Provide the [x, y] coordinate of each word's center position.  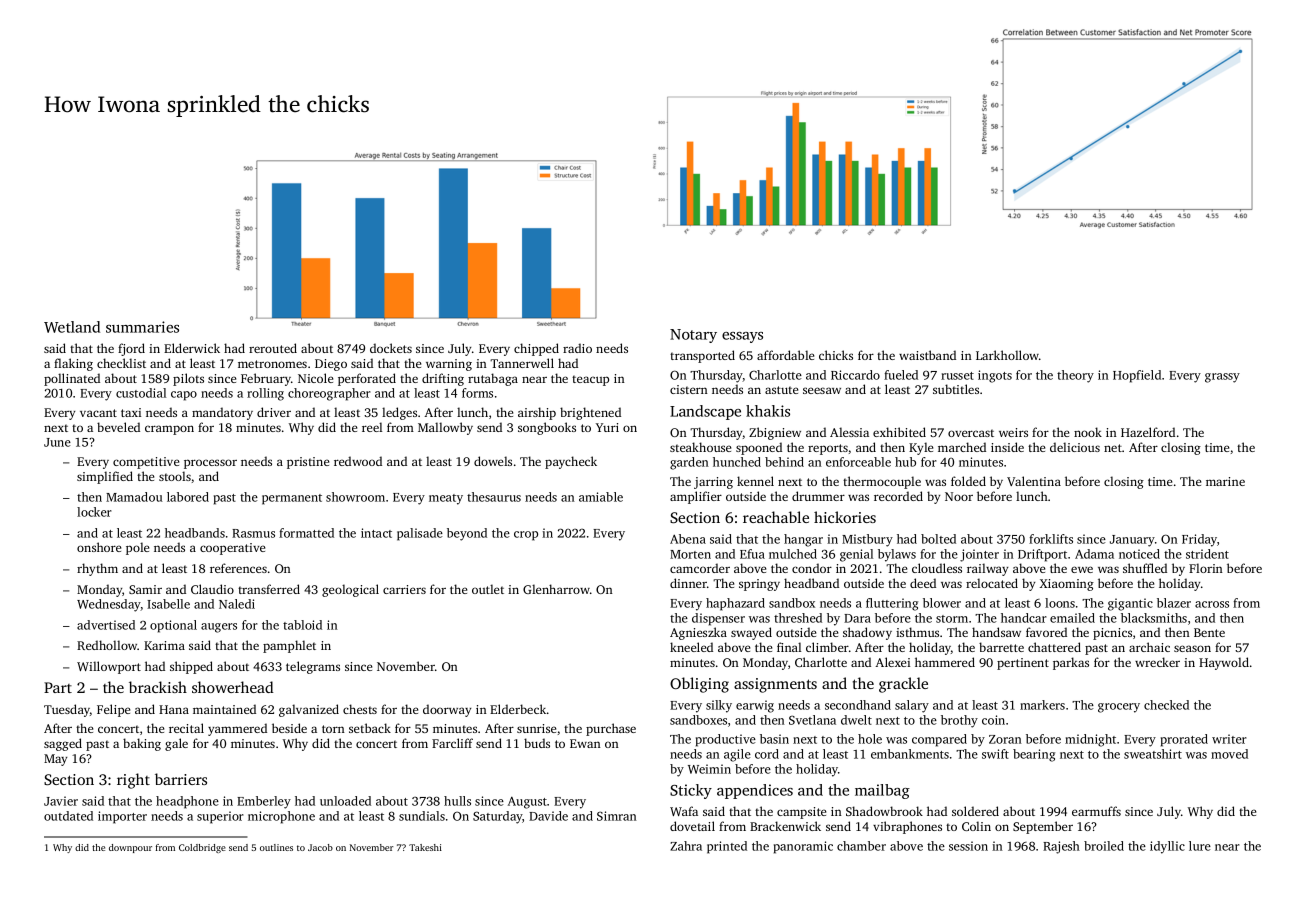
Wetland [72, 327]
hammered [945, 662]
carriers [404, 589]
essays [742, 337]
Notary [693, 336]
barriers [181, 779]
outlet [488, 589]
